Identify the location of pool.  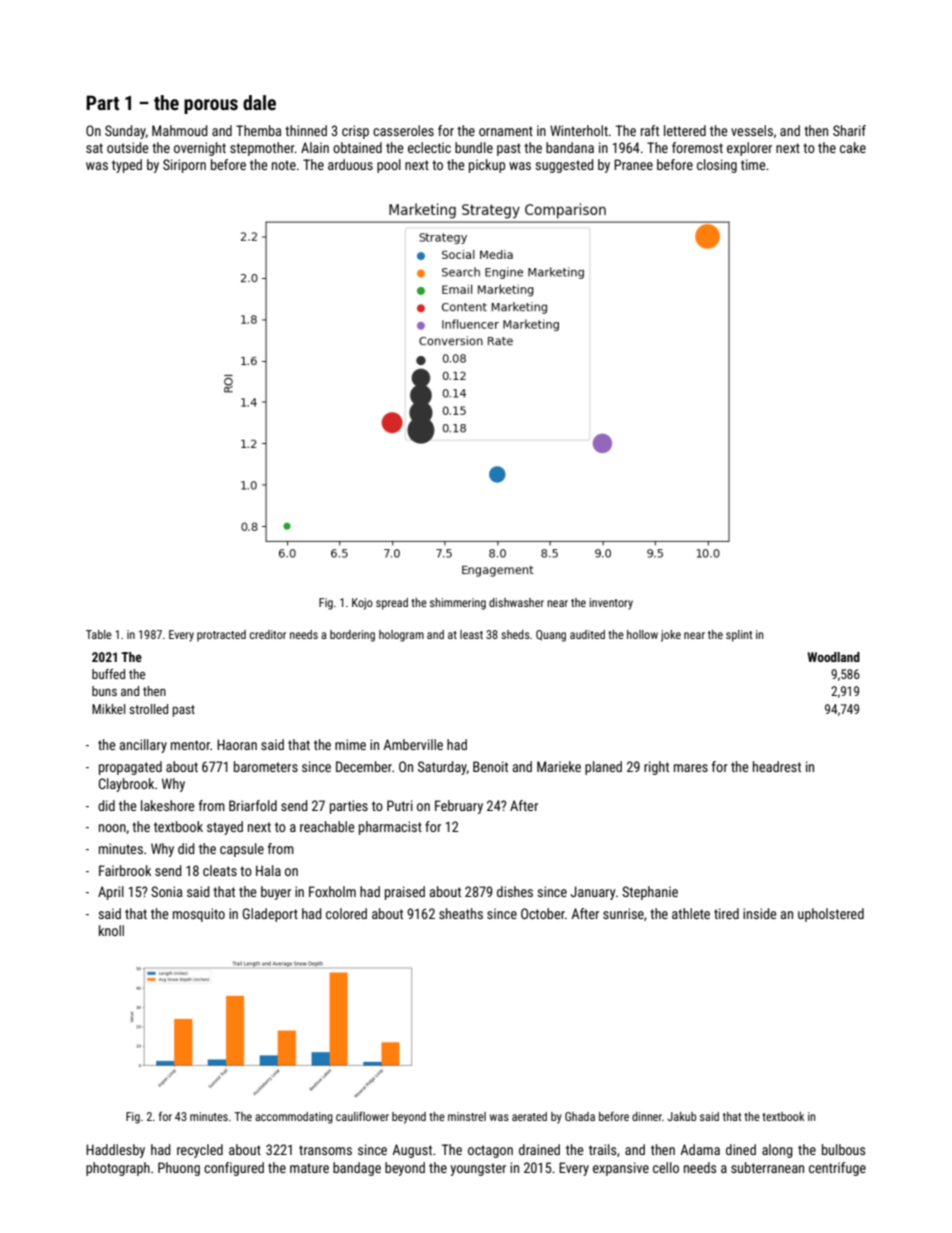
(389, 166).
